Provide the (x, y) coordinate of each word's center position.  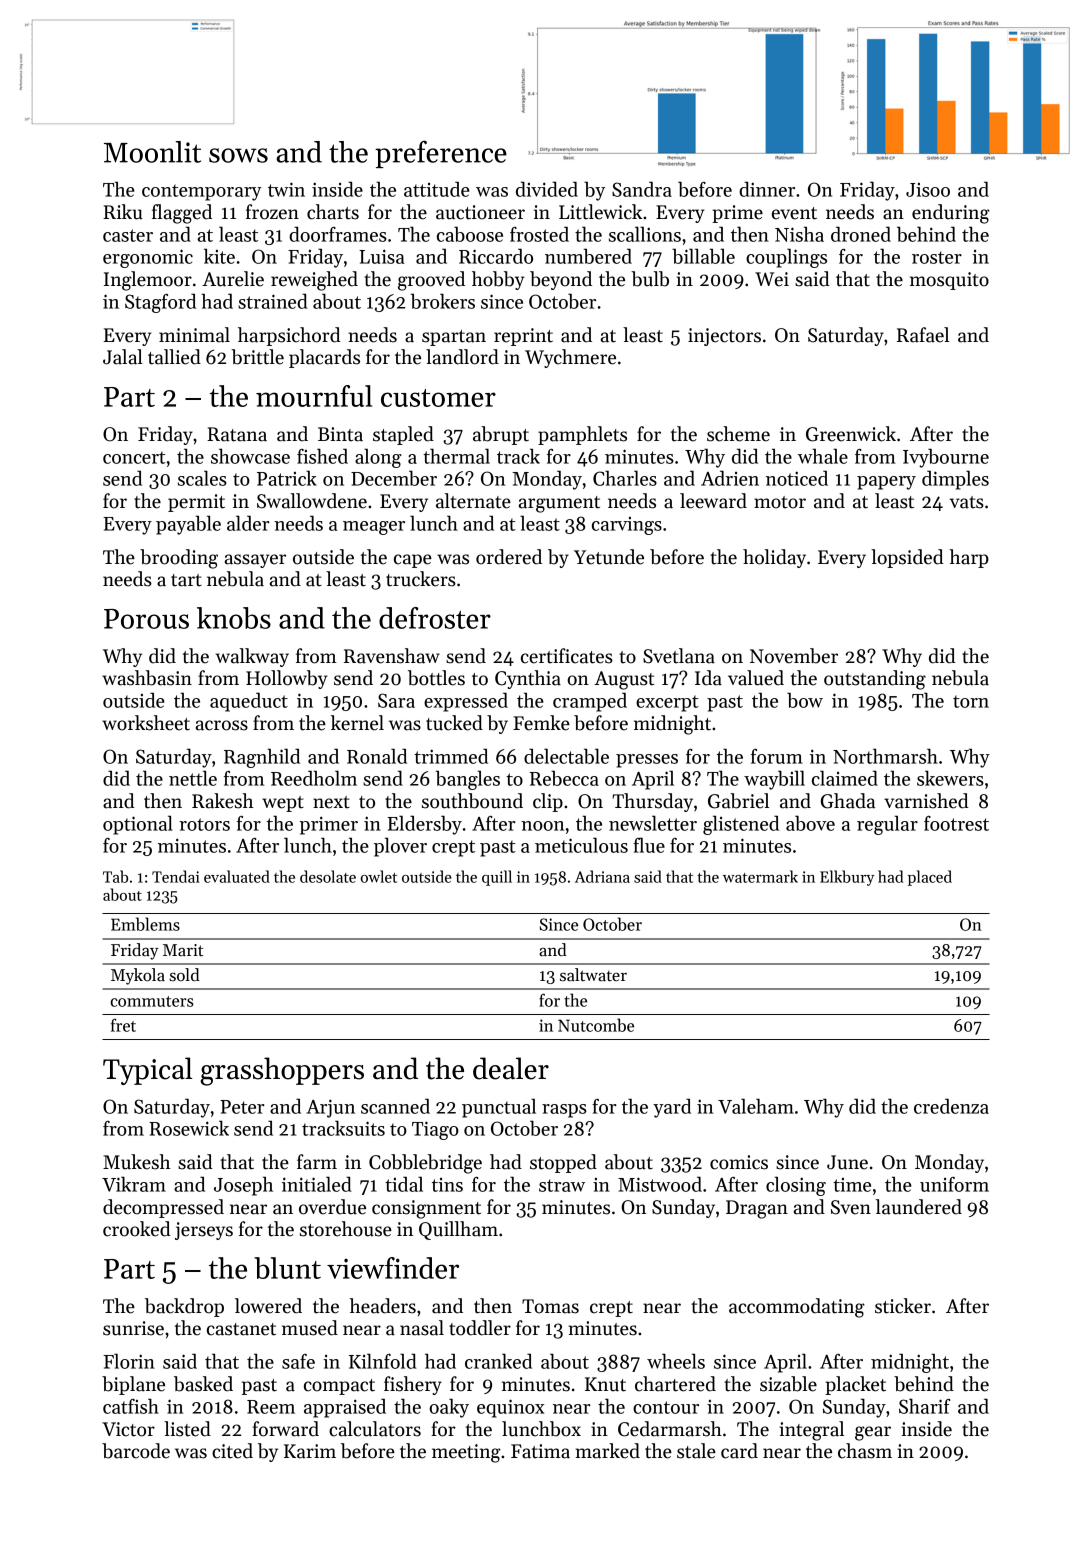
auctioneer (480, 212)
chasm (865, 1451)
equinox (510, 1408)
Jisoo (928, 190)
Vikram (134, 1184)
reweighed (314, 281)
